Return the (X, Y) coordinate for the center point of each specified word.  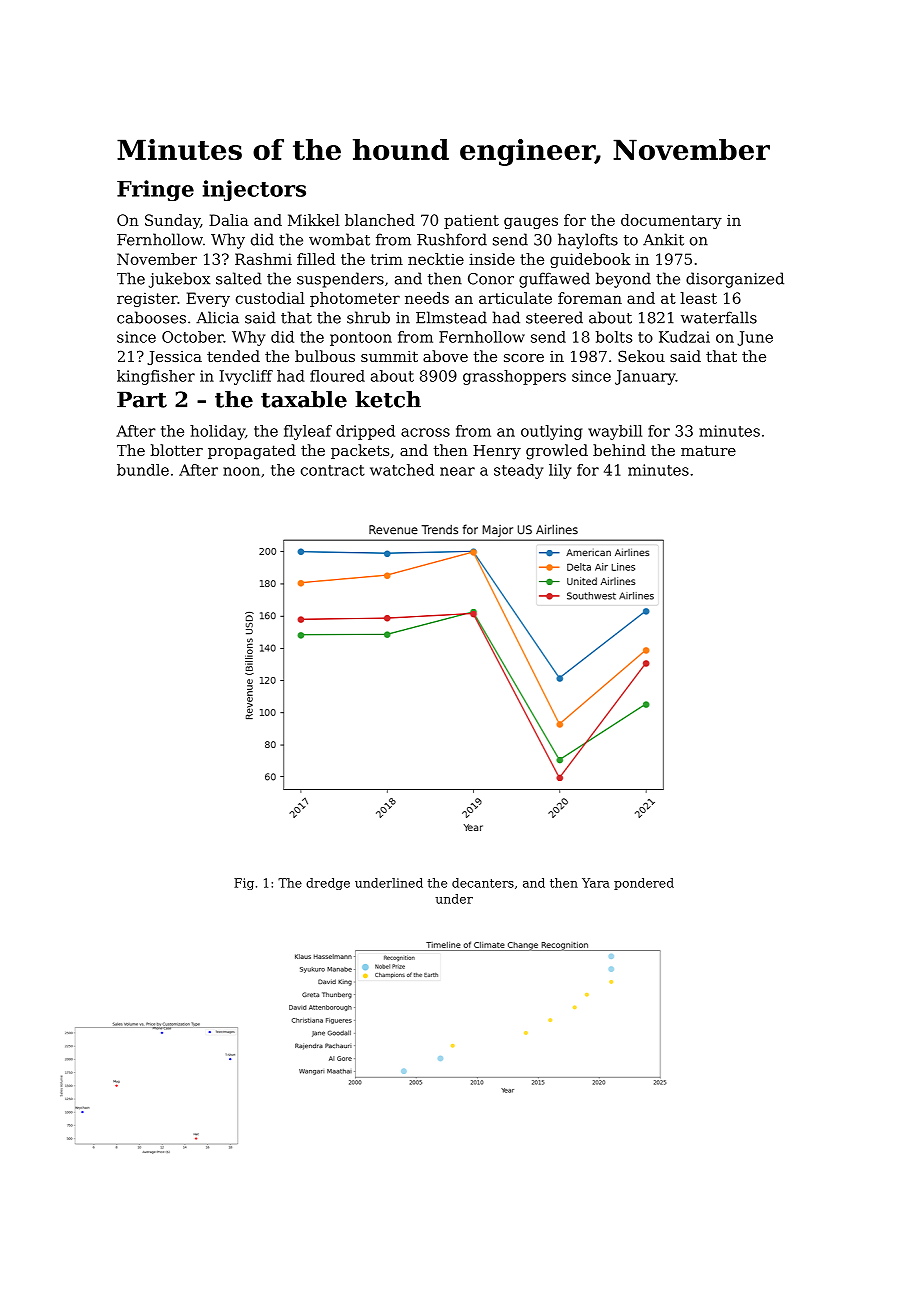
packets (360, 451)
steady (518, 471)
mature (708, 450)
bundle (143, 470)
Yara (596, 883)
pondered (644, 884)
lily (560, 471)
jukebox (179, 280)
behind (619, 450)
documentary (671, 221)
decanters (483, 883)
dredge (328, 884)
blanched (380, 220)
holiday (217, 432)
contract (333, 470)
